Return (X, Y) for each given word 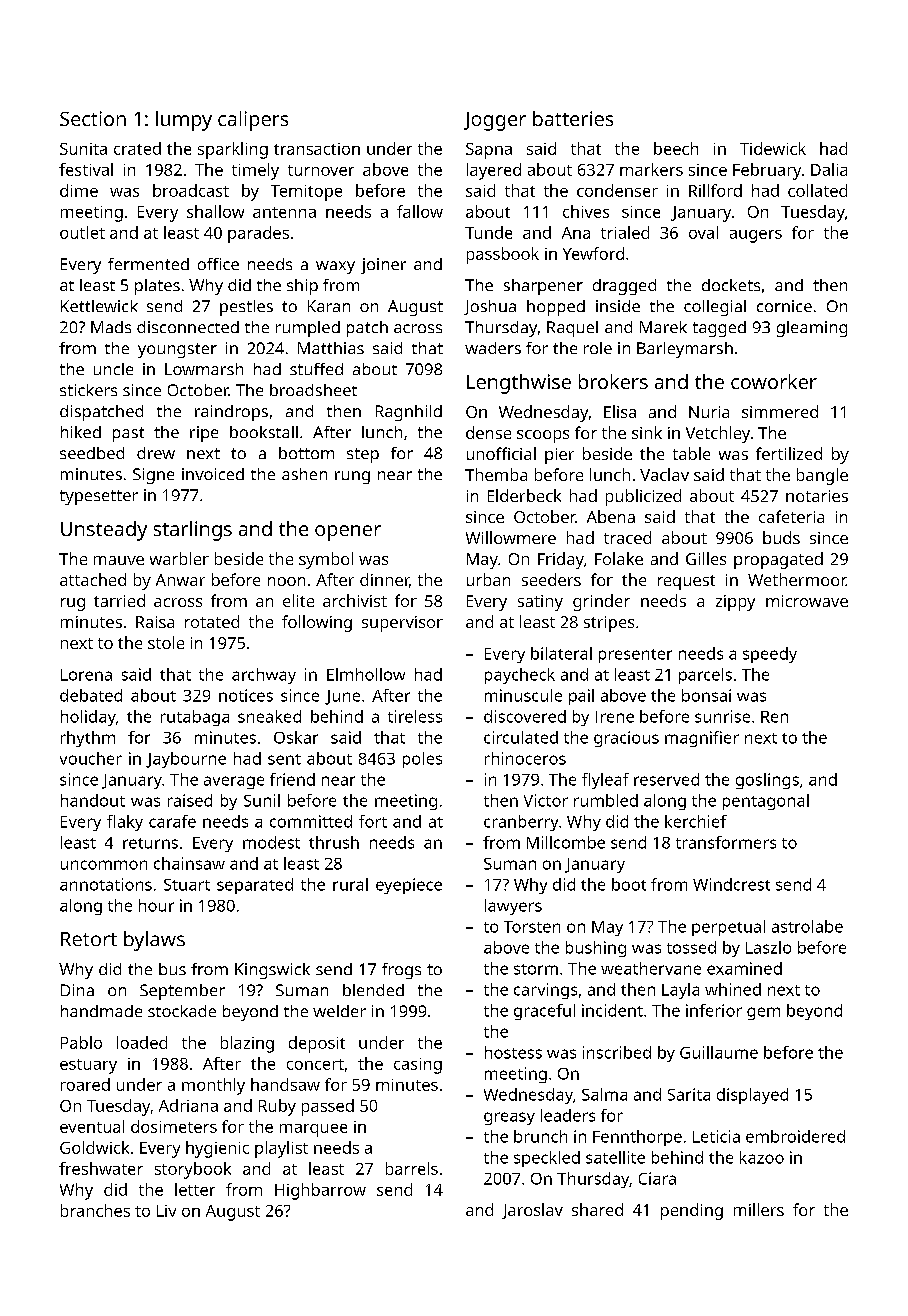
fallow (420, 211)
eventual (92, 1126)
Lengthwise (519, 384)
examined (744, 968)
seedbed (92, 453)
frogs (401, 971)
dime (79, 190)
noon (286, 581)
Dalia (829, 169)
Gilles (706, 558)
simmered (780, 411)
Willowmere (511, 537)
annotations (106, 884)
